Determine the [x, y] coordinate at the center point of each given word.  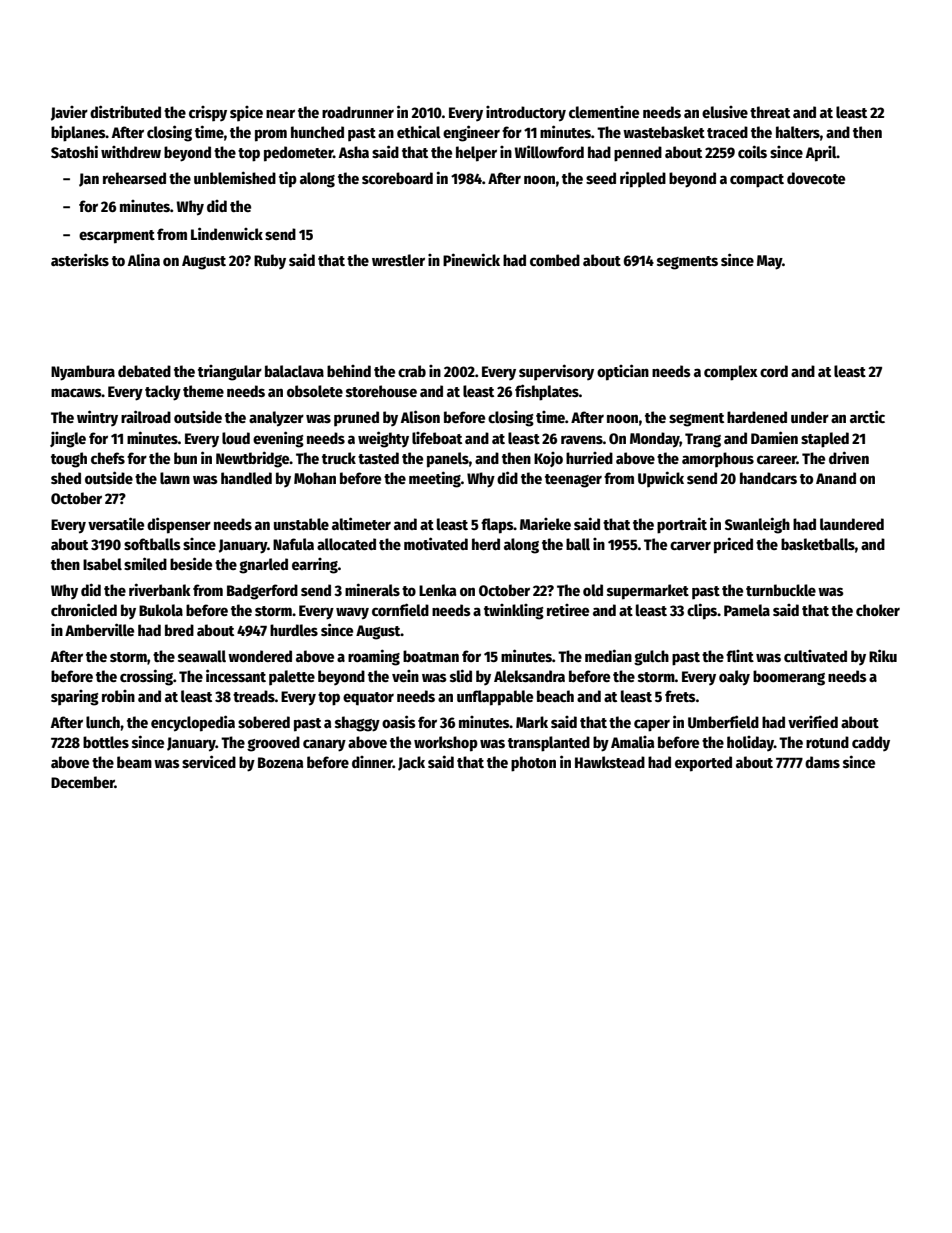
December [83, 782]
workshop [446, 744]
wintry [97, 418]
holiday [750, 743]
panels [448, 460]
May [769, 262]
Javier [69, 113]
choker [878, 610]
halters [798, 132]
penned [638, 154]
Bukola [161, 610]
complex [731, 373]
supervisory [556, 372]
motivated [436, 543]
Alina [144, 259]
